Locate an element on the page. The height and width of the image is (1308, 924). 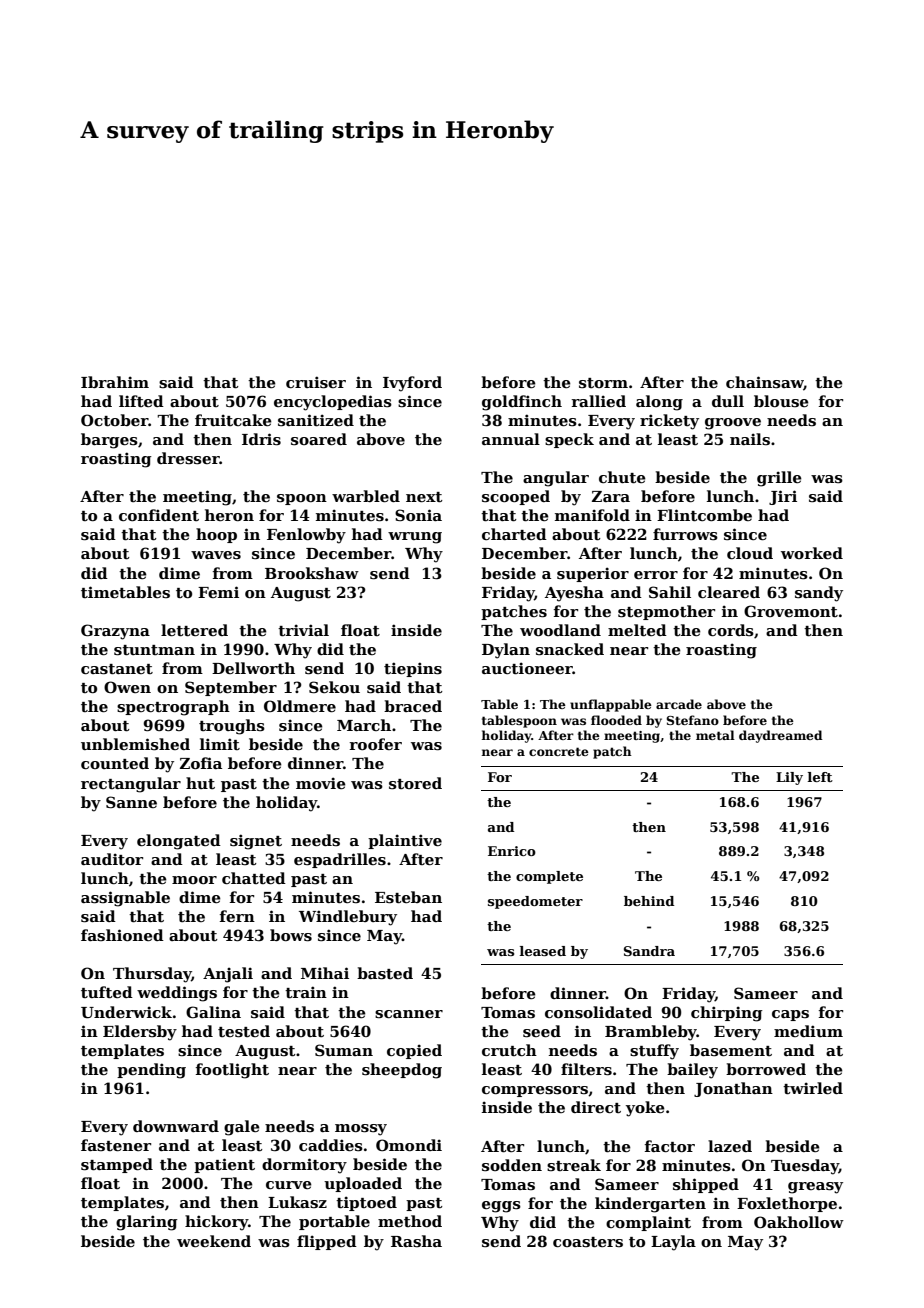
Grovemont is located at coordinates (791, 611).
